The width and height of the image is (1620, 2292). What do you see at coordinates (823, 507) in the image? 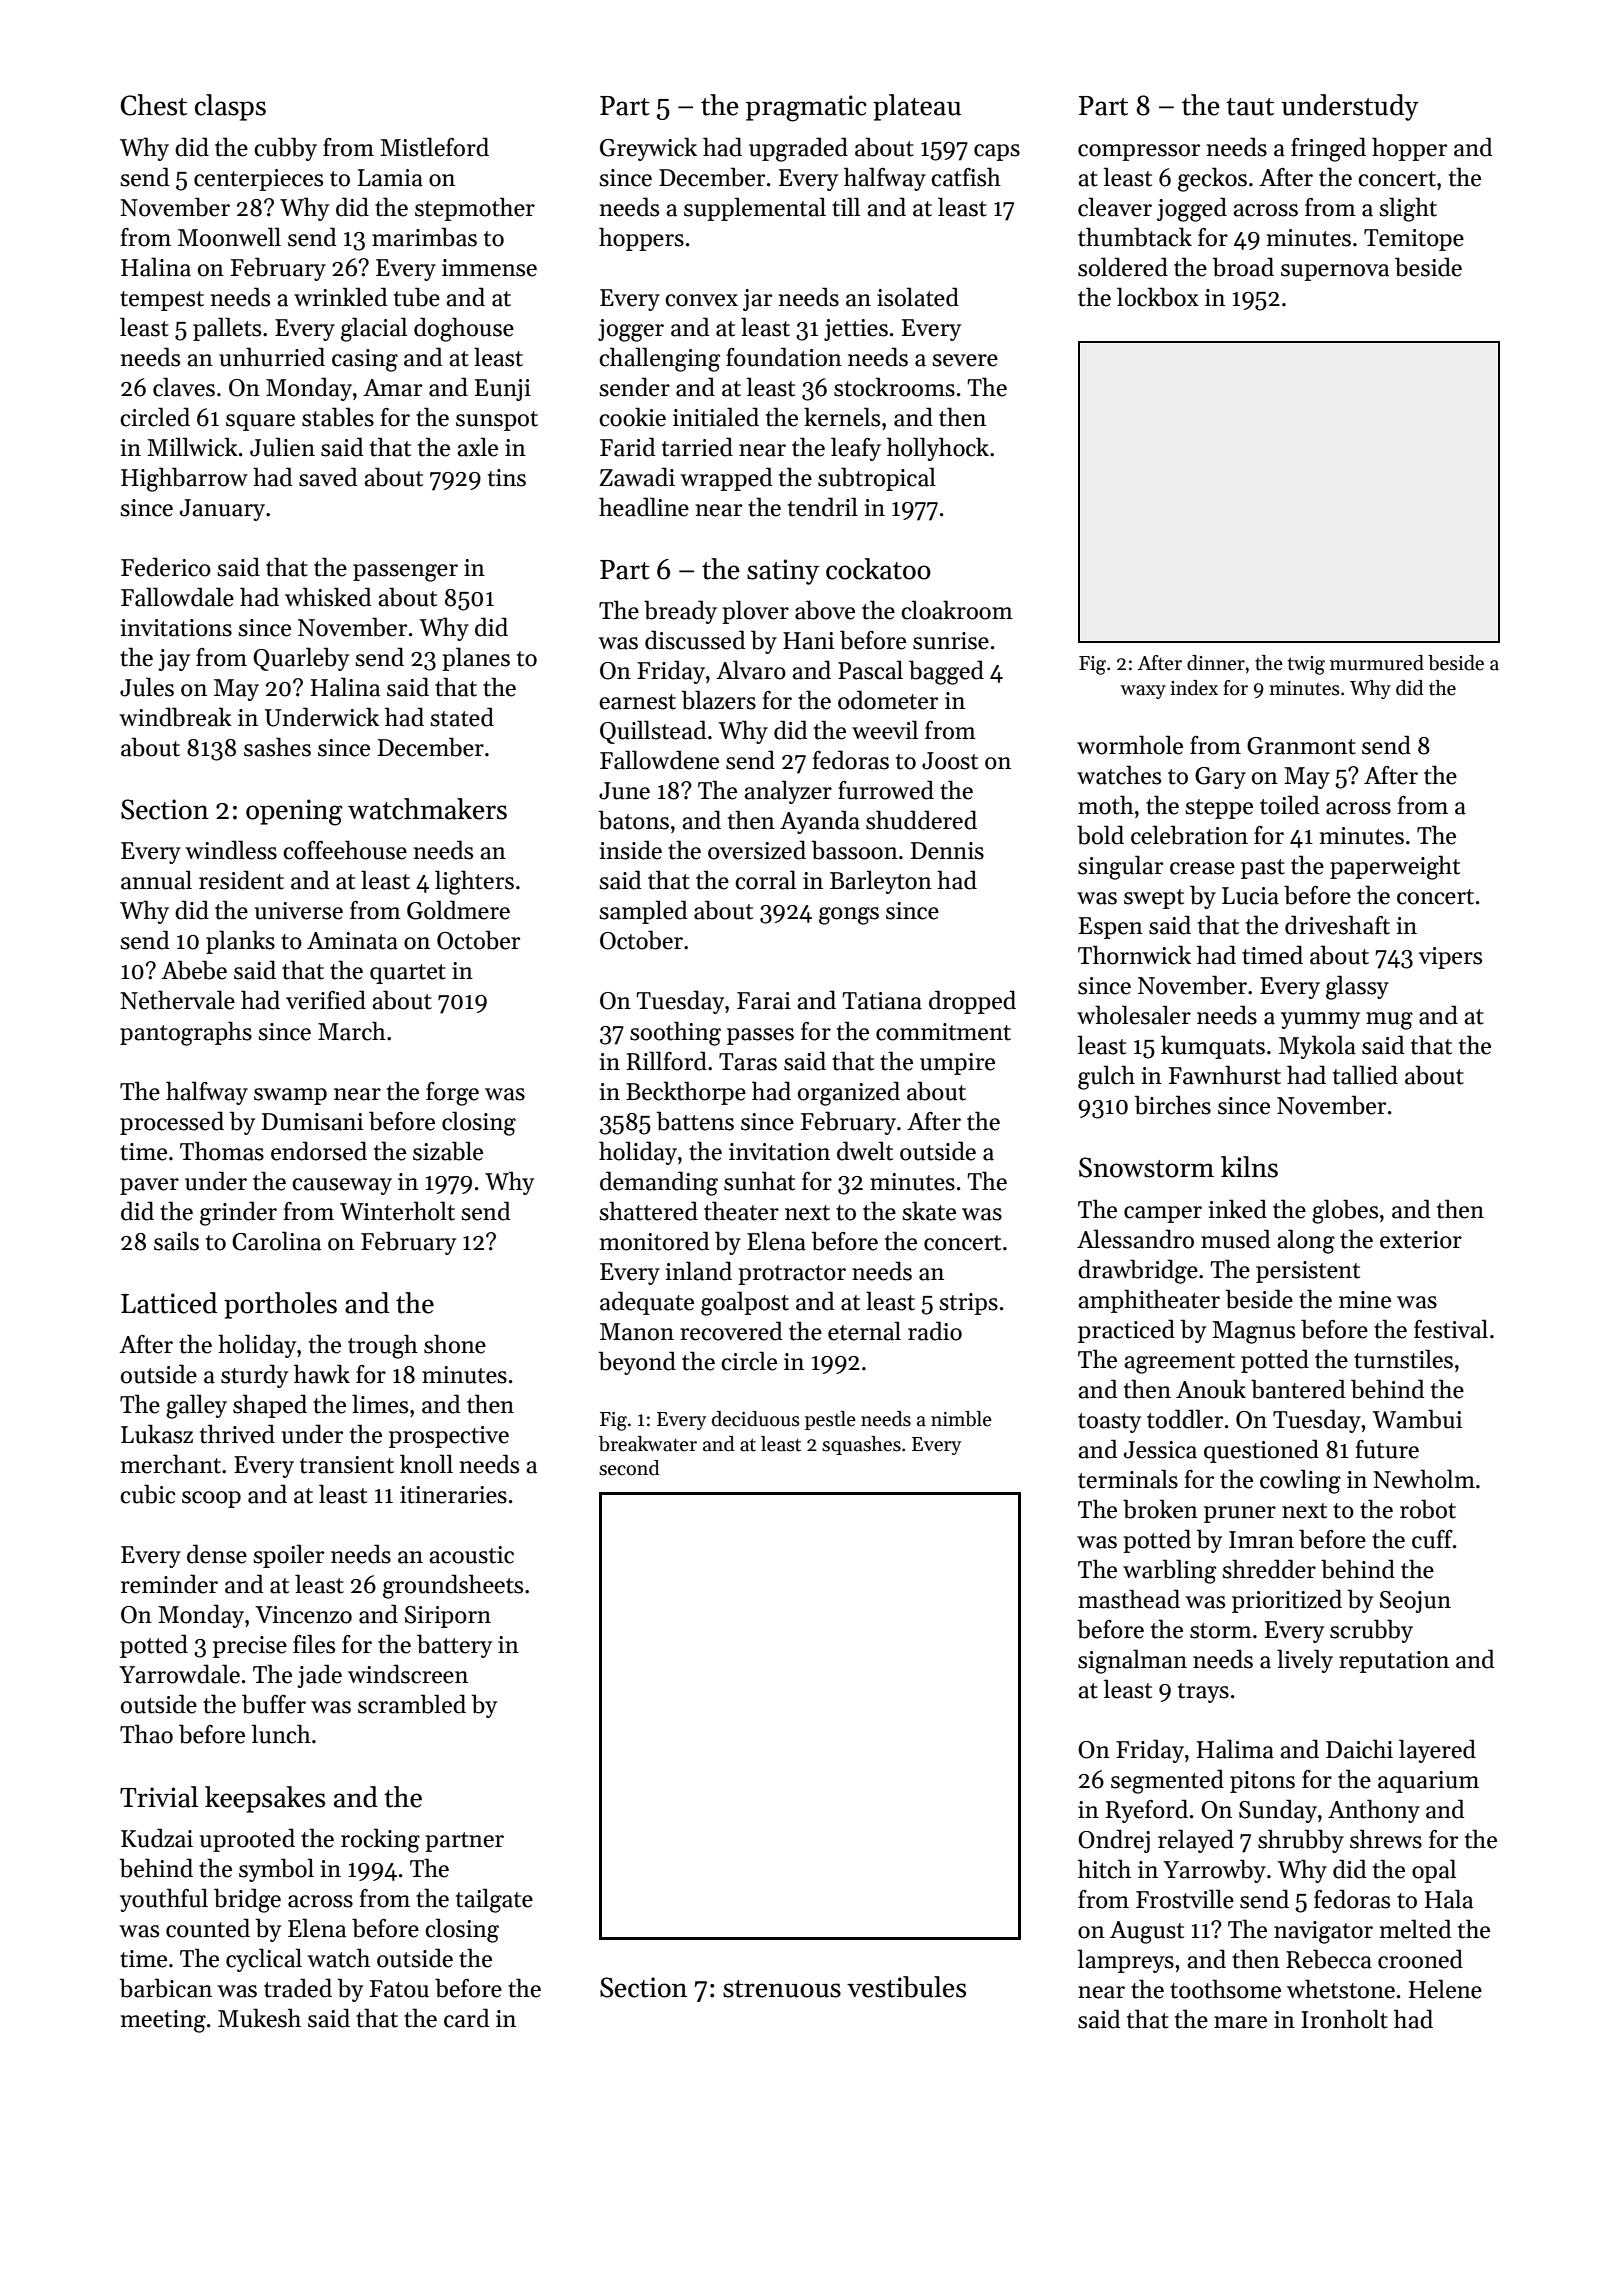
I see `tendril` at bounding box center [823, 507].
